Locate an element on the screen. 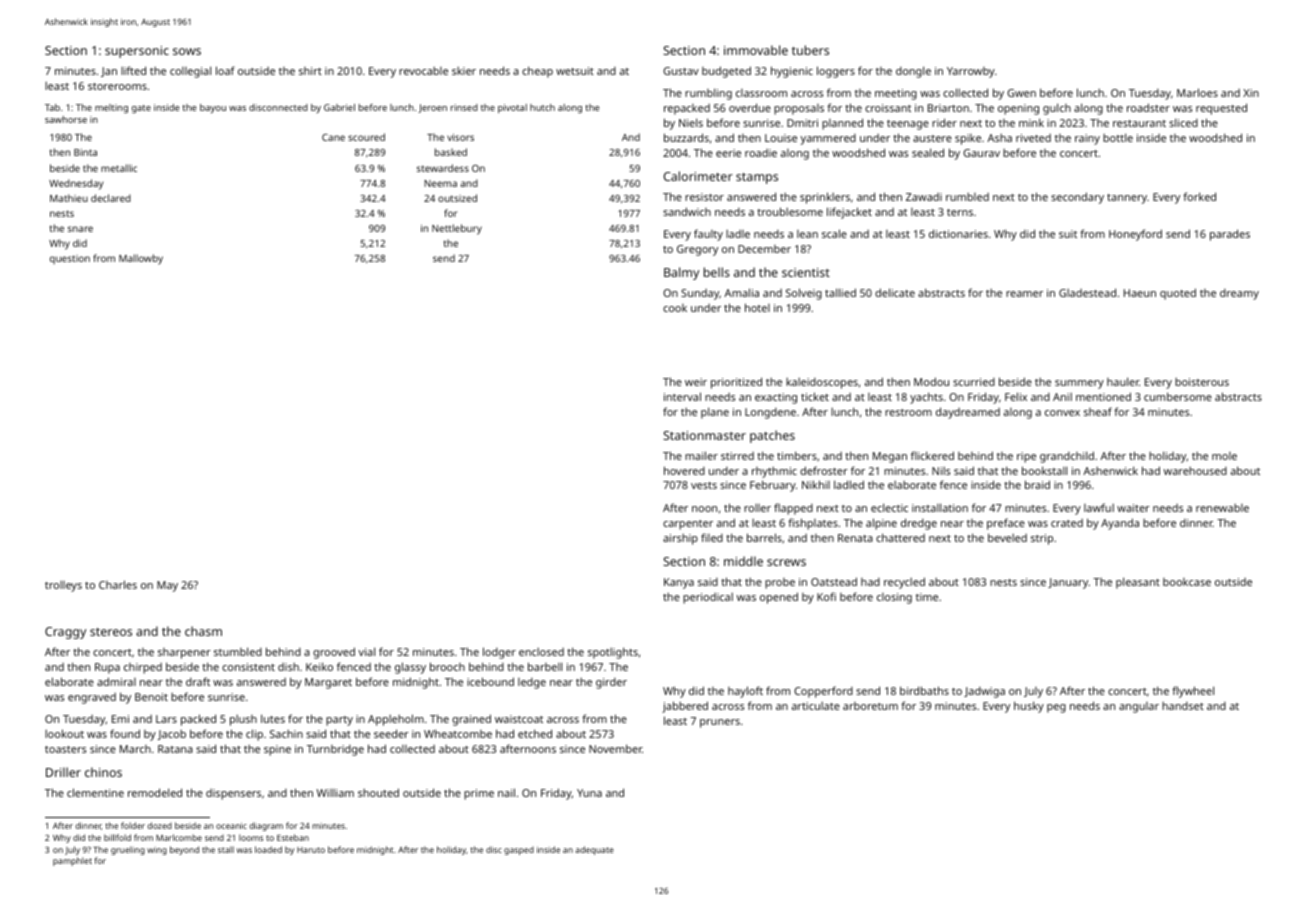  daydreamed is located at coordinates (968, 413).
